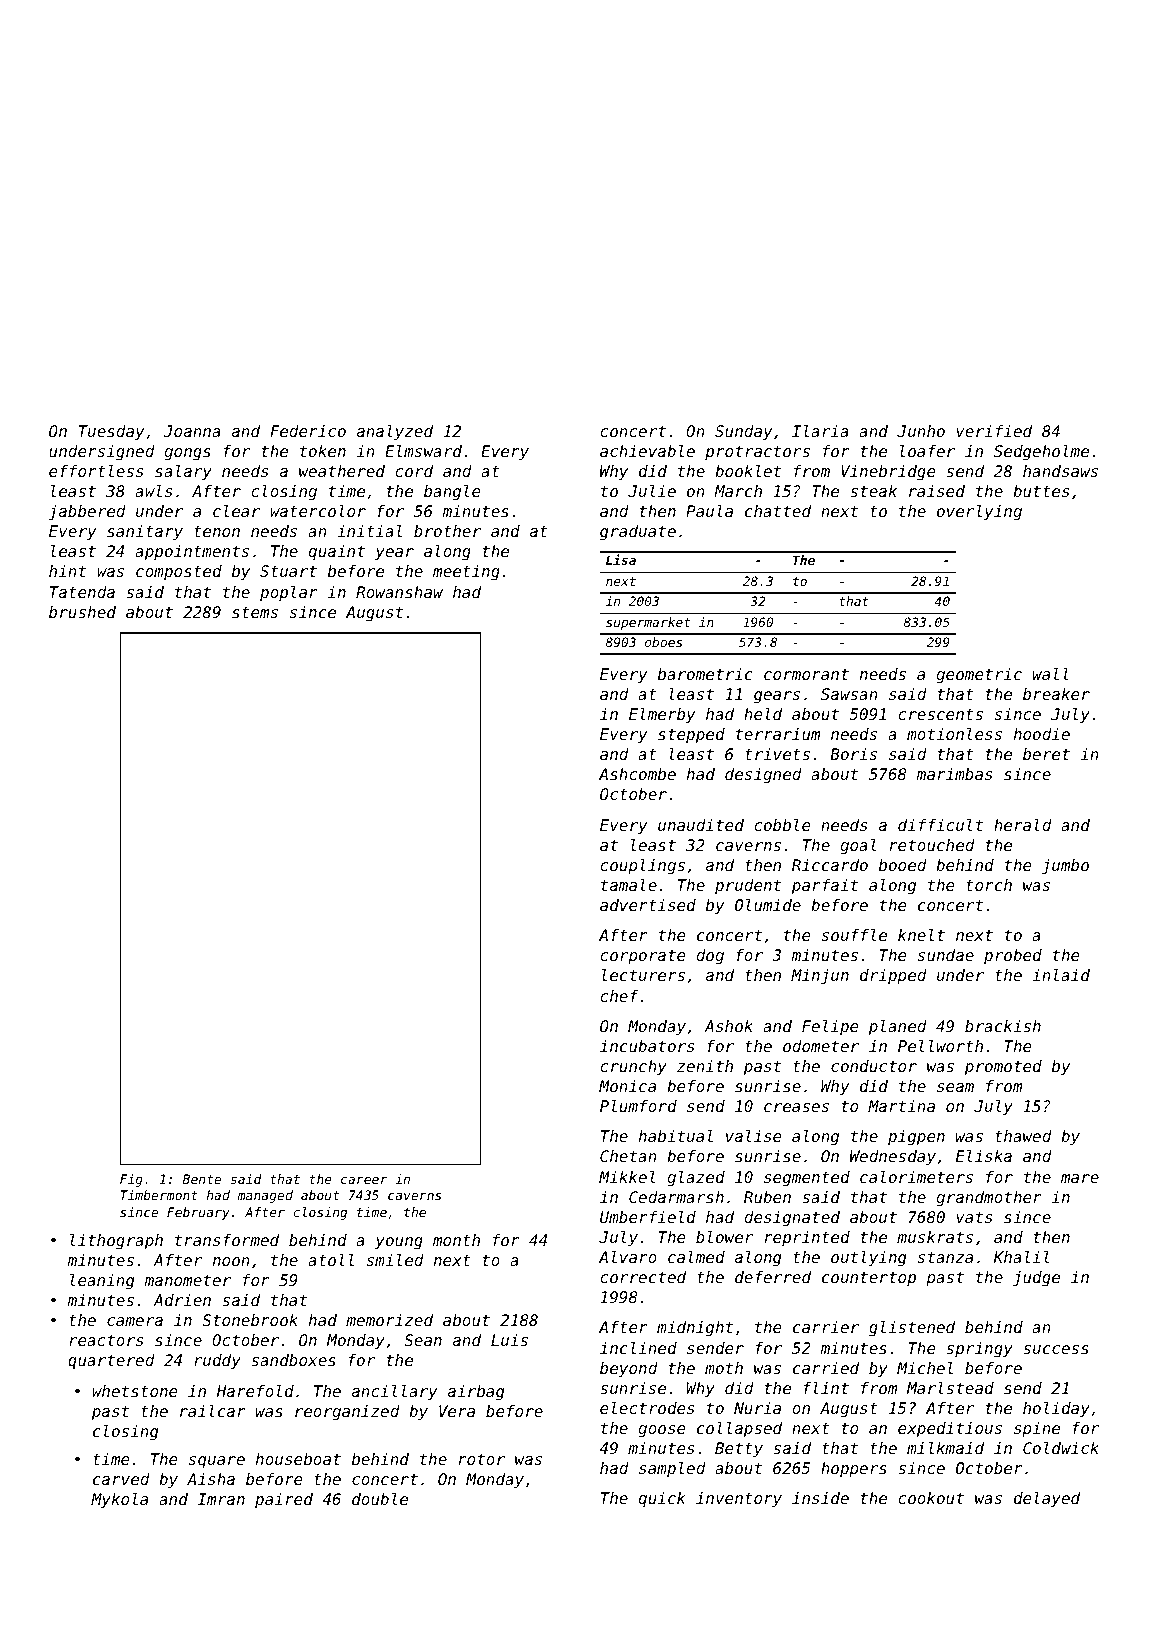 This document has width=1152, height=1629. I want to click on Umberfield, so click(648, 1217).
